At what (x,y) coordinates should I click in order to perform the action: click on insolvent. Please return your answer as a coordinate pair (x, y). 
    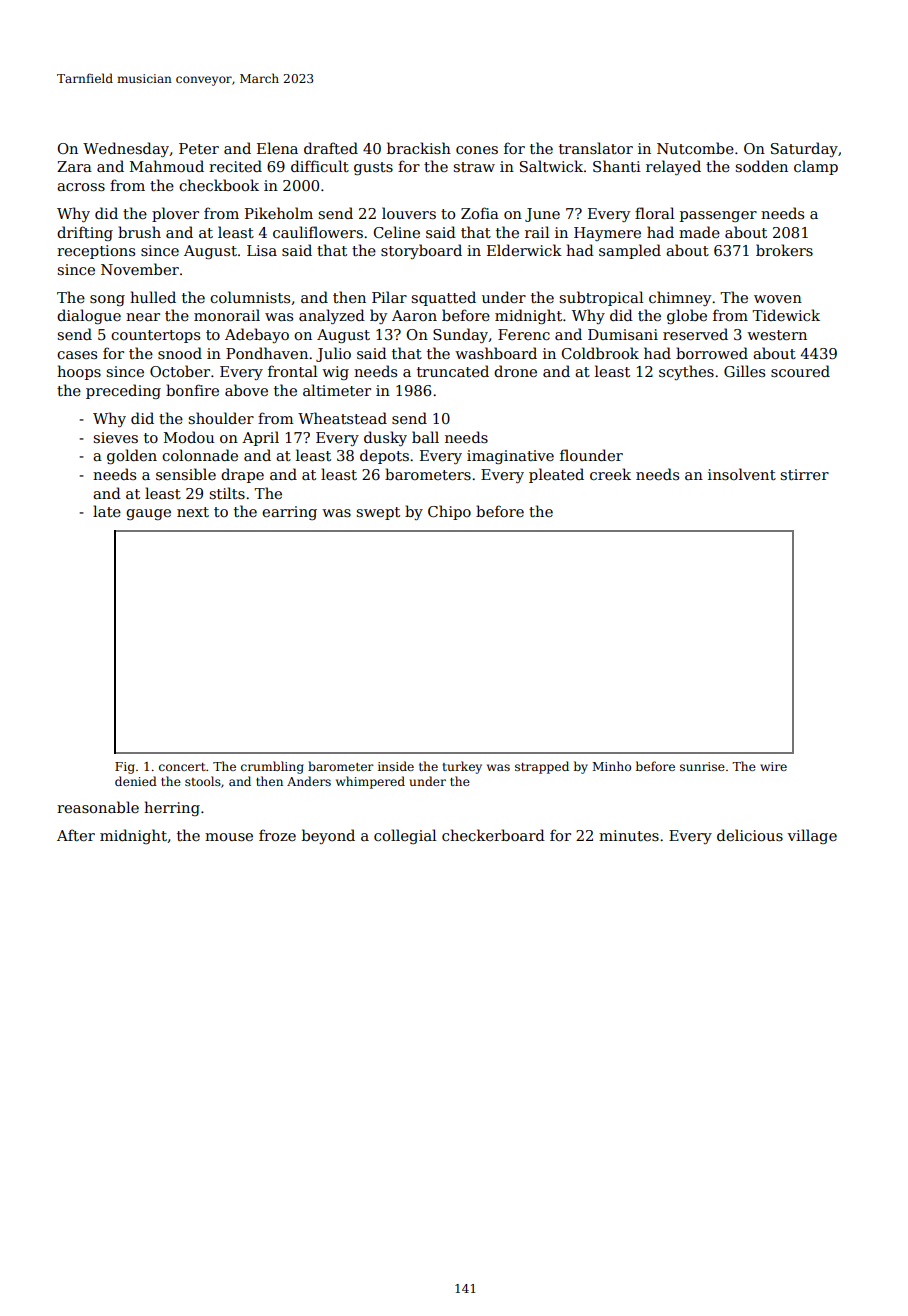
    Looking at the image, I should click on (742, 474).
